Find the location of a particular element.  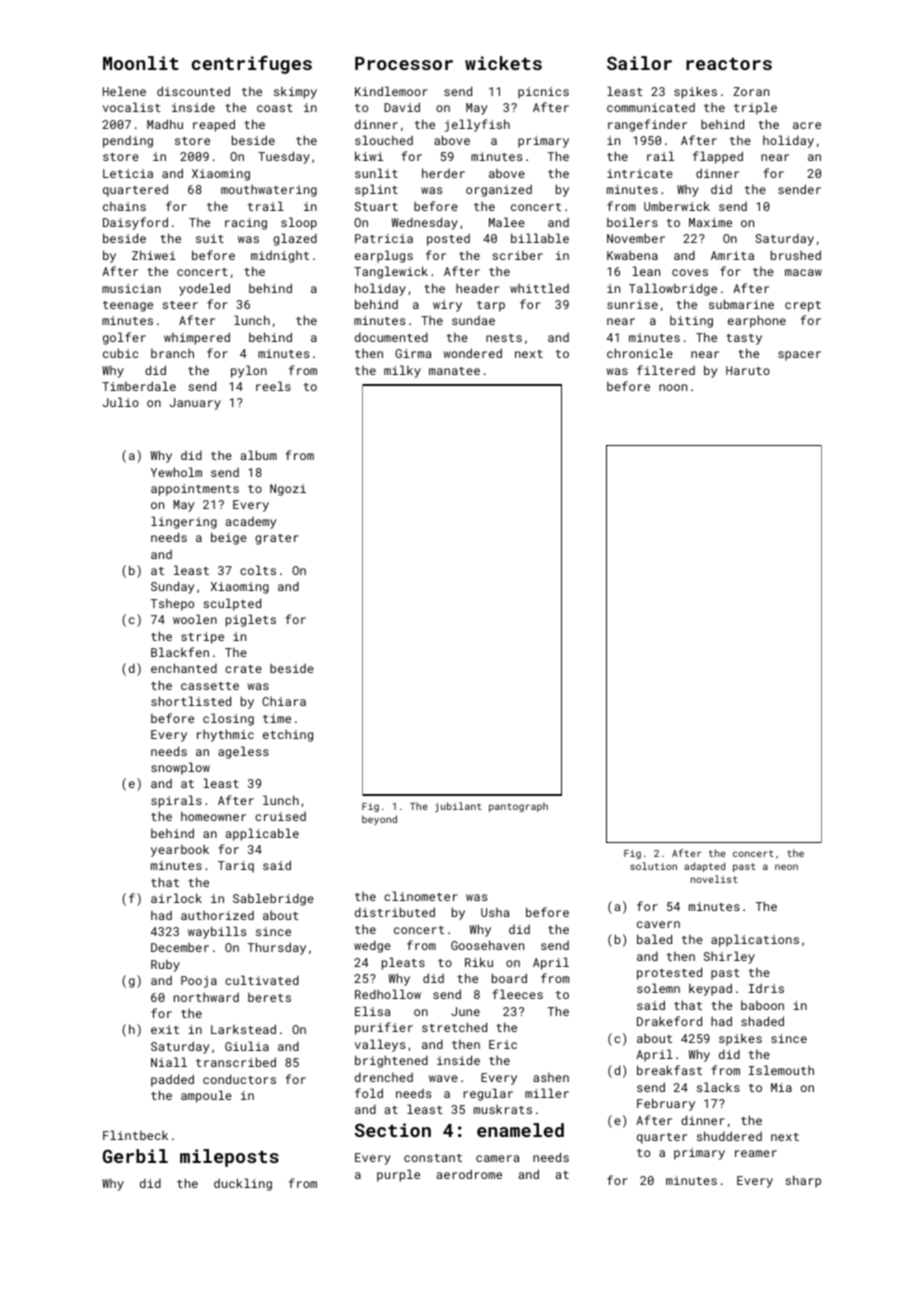

Kindlemoor is located at coordinates (391, 91).
